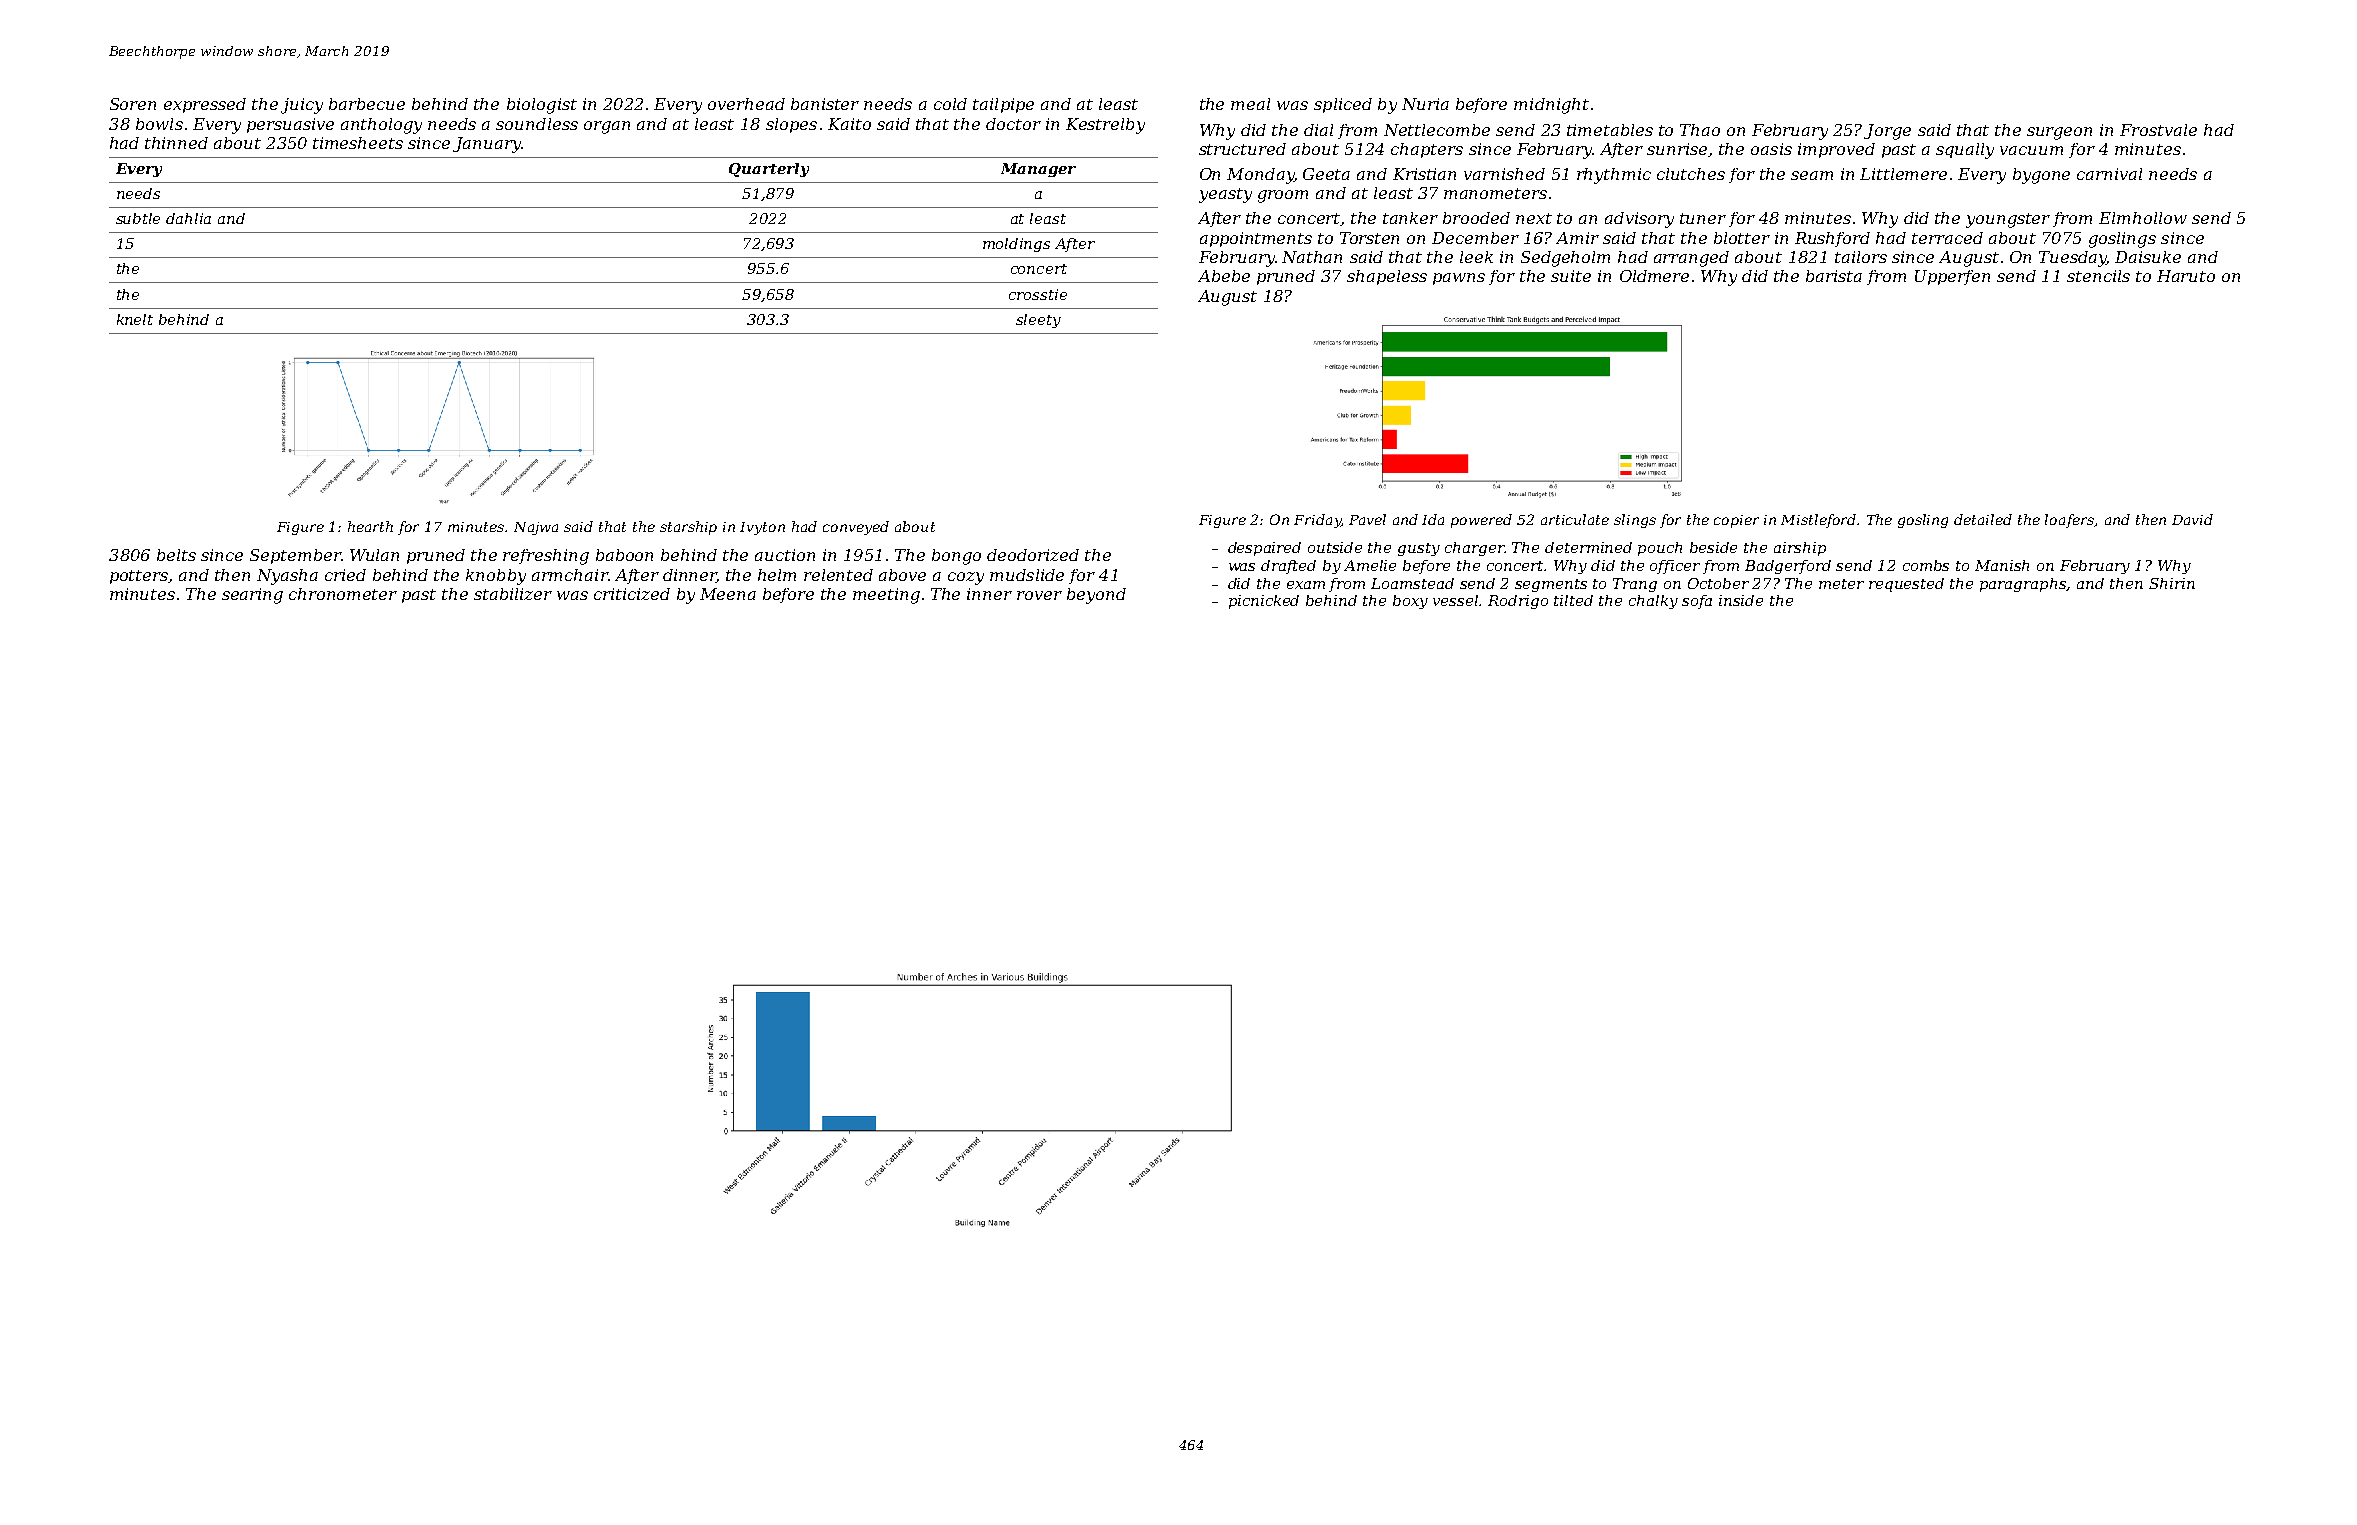 This screenshot has height=1525, width=2357. Describe the element at coordinates (1367, 519) in the screenshot. I see `Pavel` at that location.
